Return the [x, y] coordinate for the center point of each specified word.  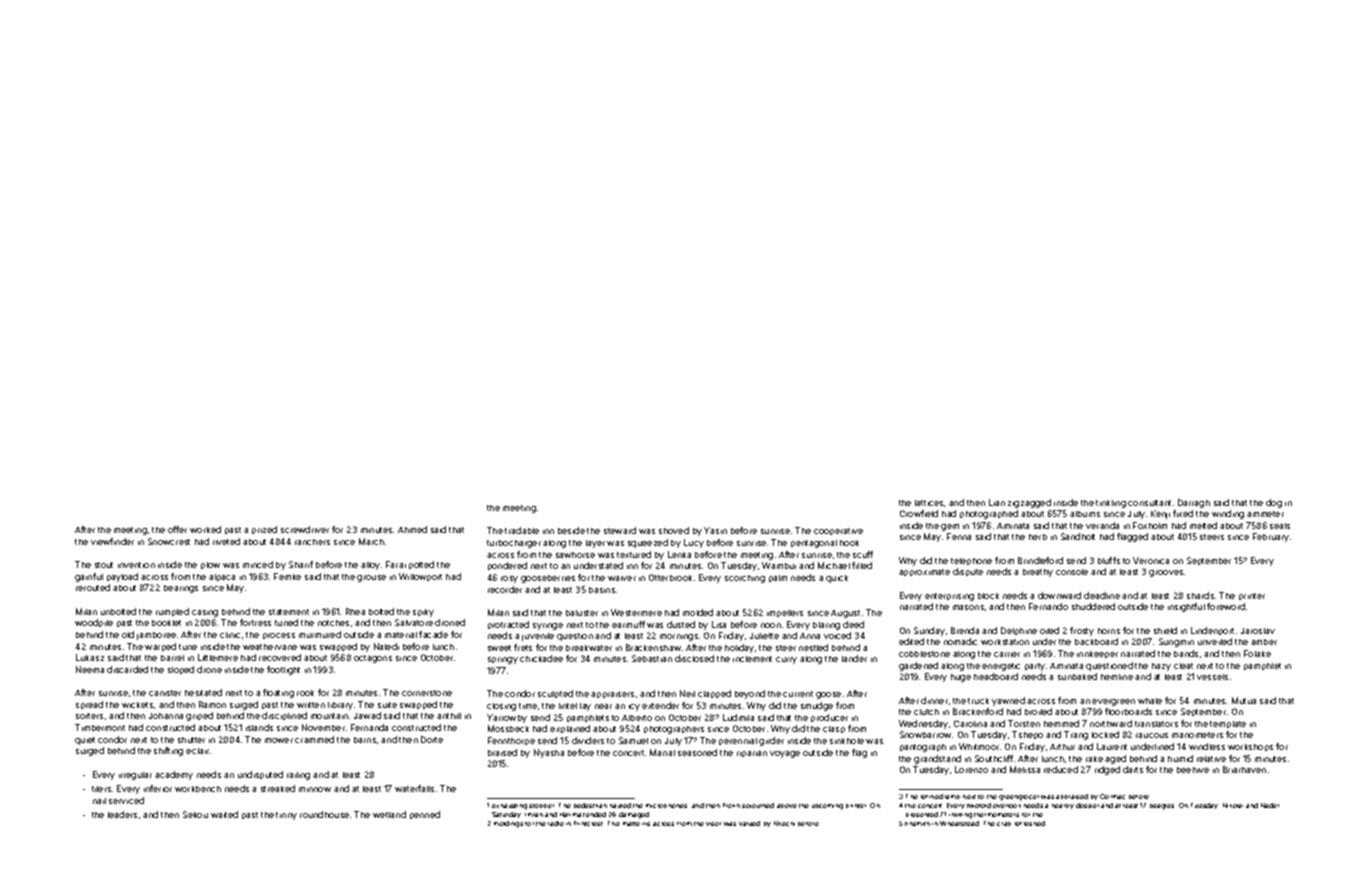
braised [502, 752]
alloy [370, 566]
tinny [286, 816]
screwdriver [305, 529]
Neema [90, 669]
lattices [929, 503]
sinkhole [847, 741]
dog [1274, 503]
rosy [509, 579]
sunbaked [1077, 676]
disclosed [694, 658]
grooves [1166, 573]
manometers [1197, 735]
